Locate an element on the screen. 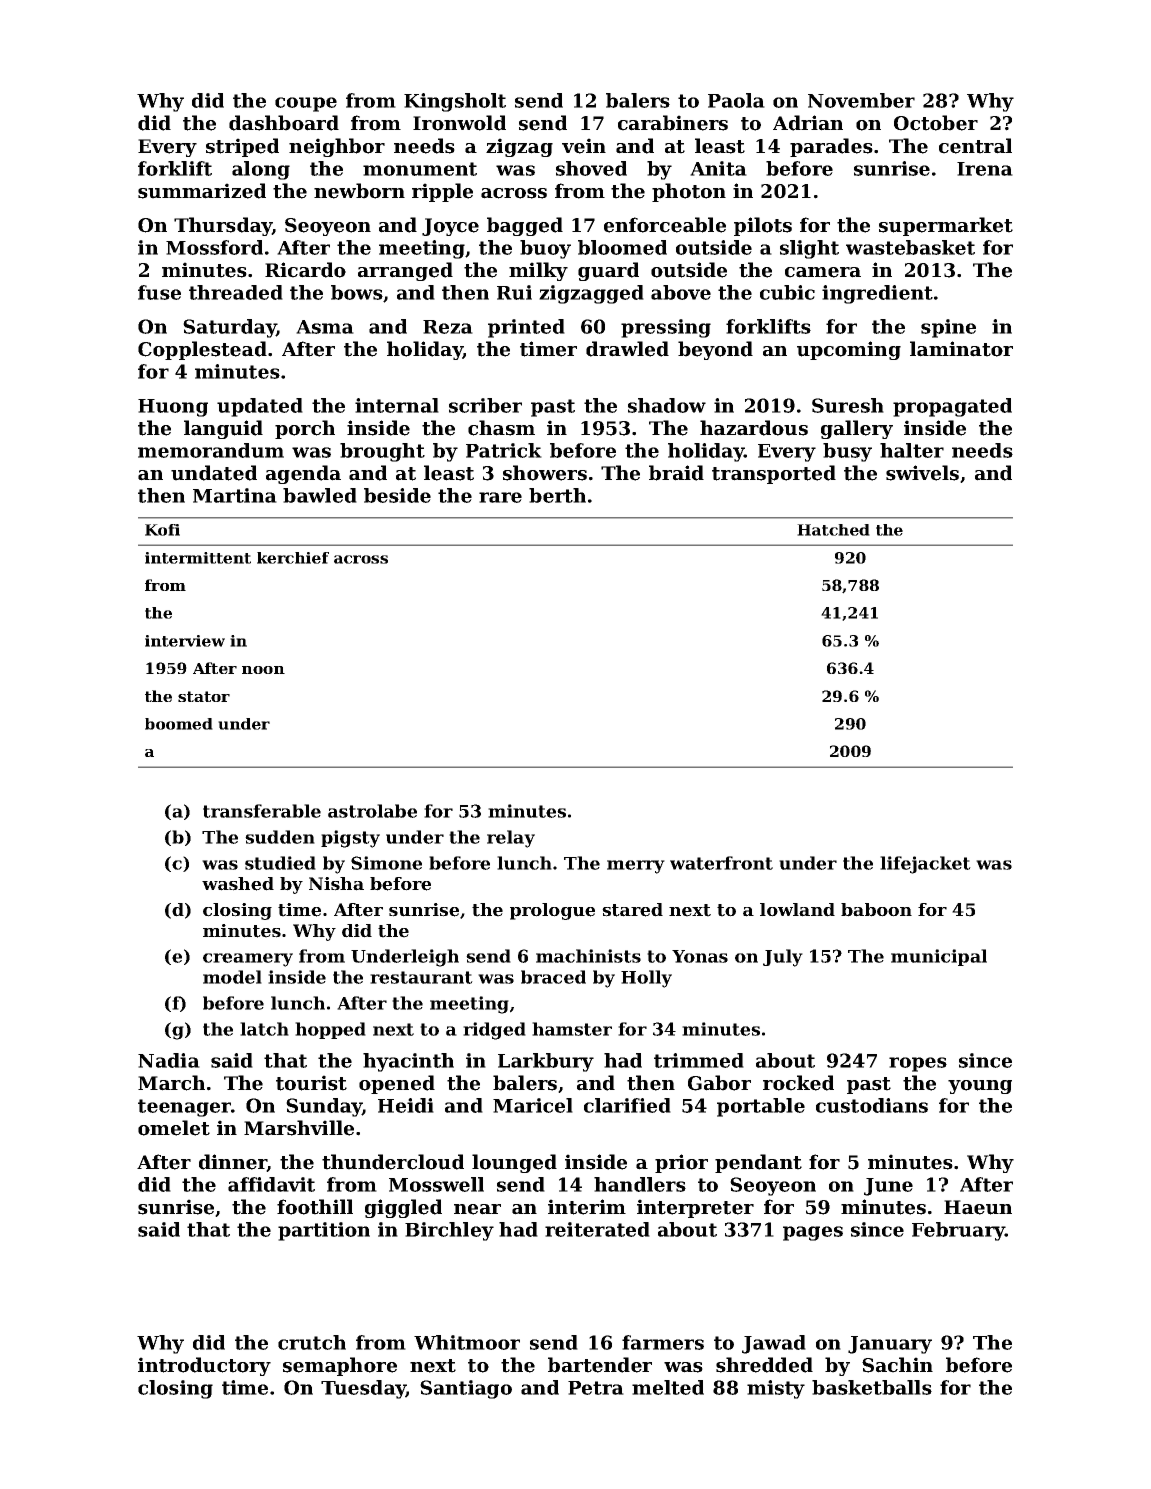  Kingsholt is located at coordinates (455, 102).
